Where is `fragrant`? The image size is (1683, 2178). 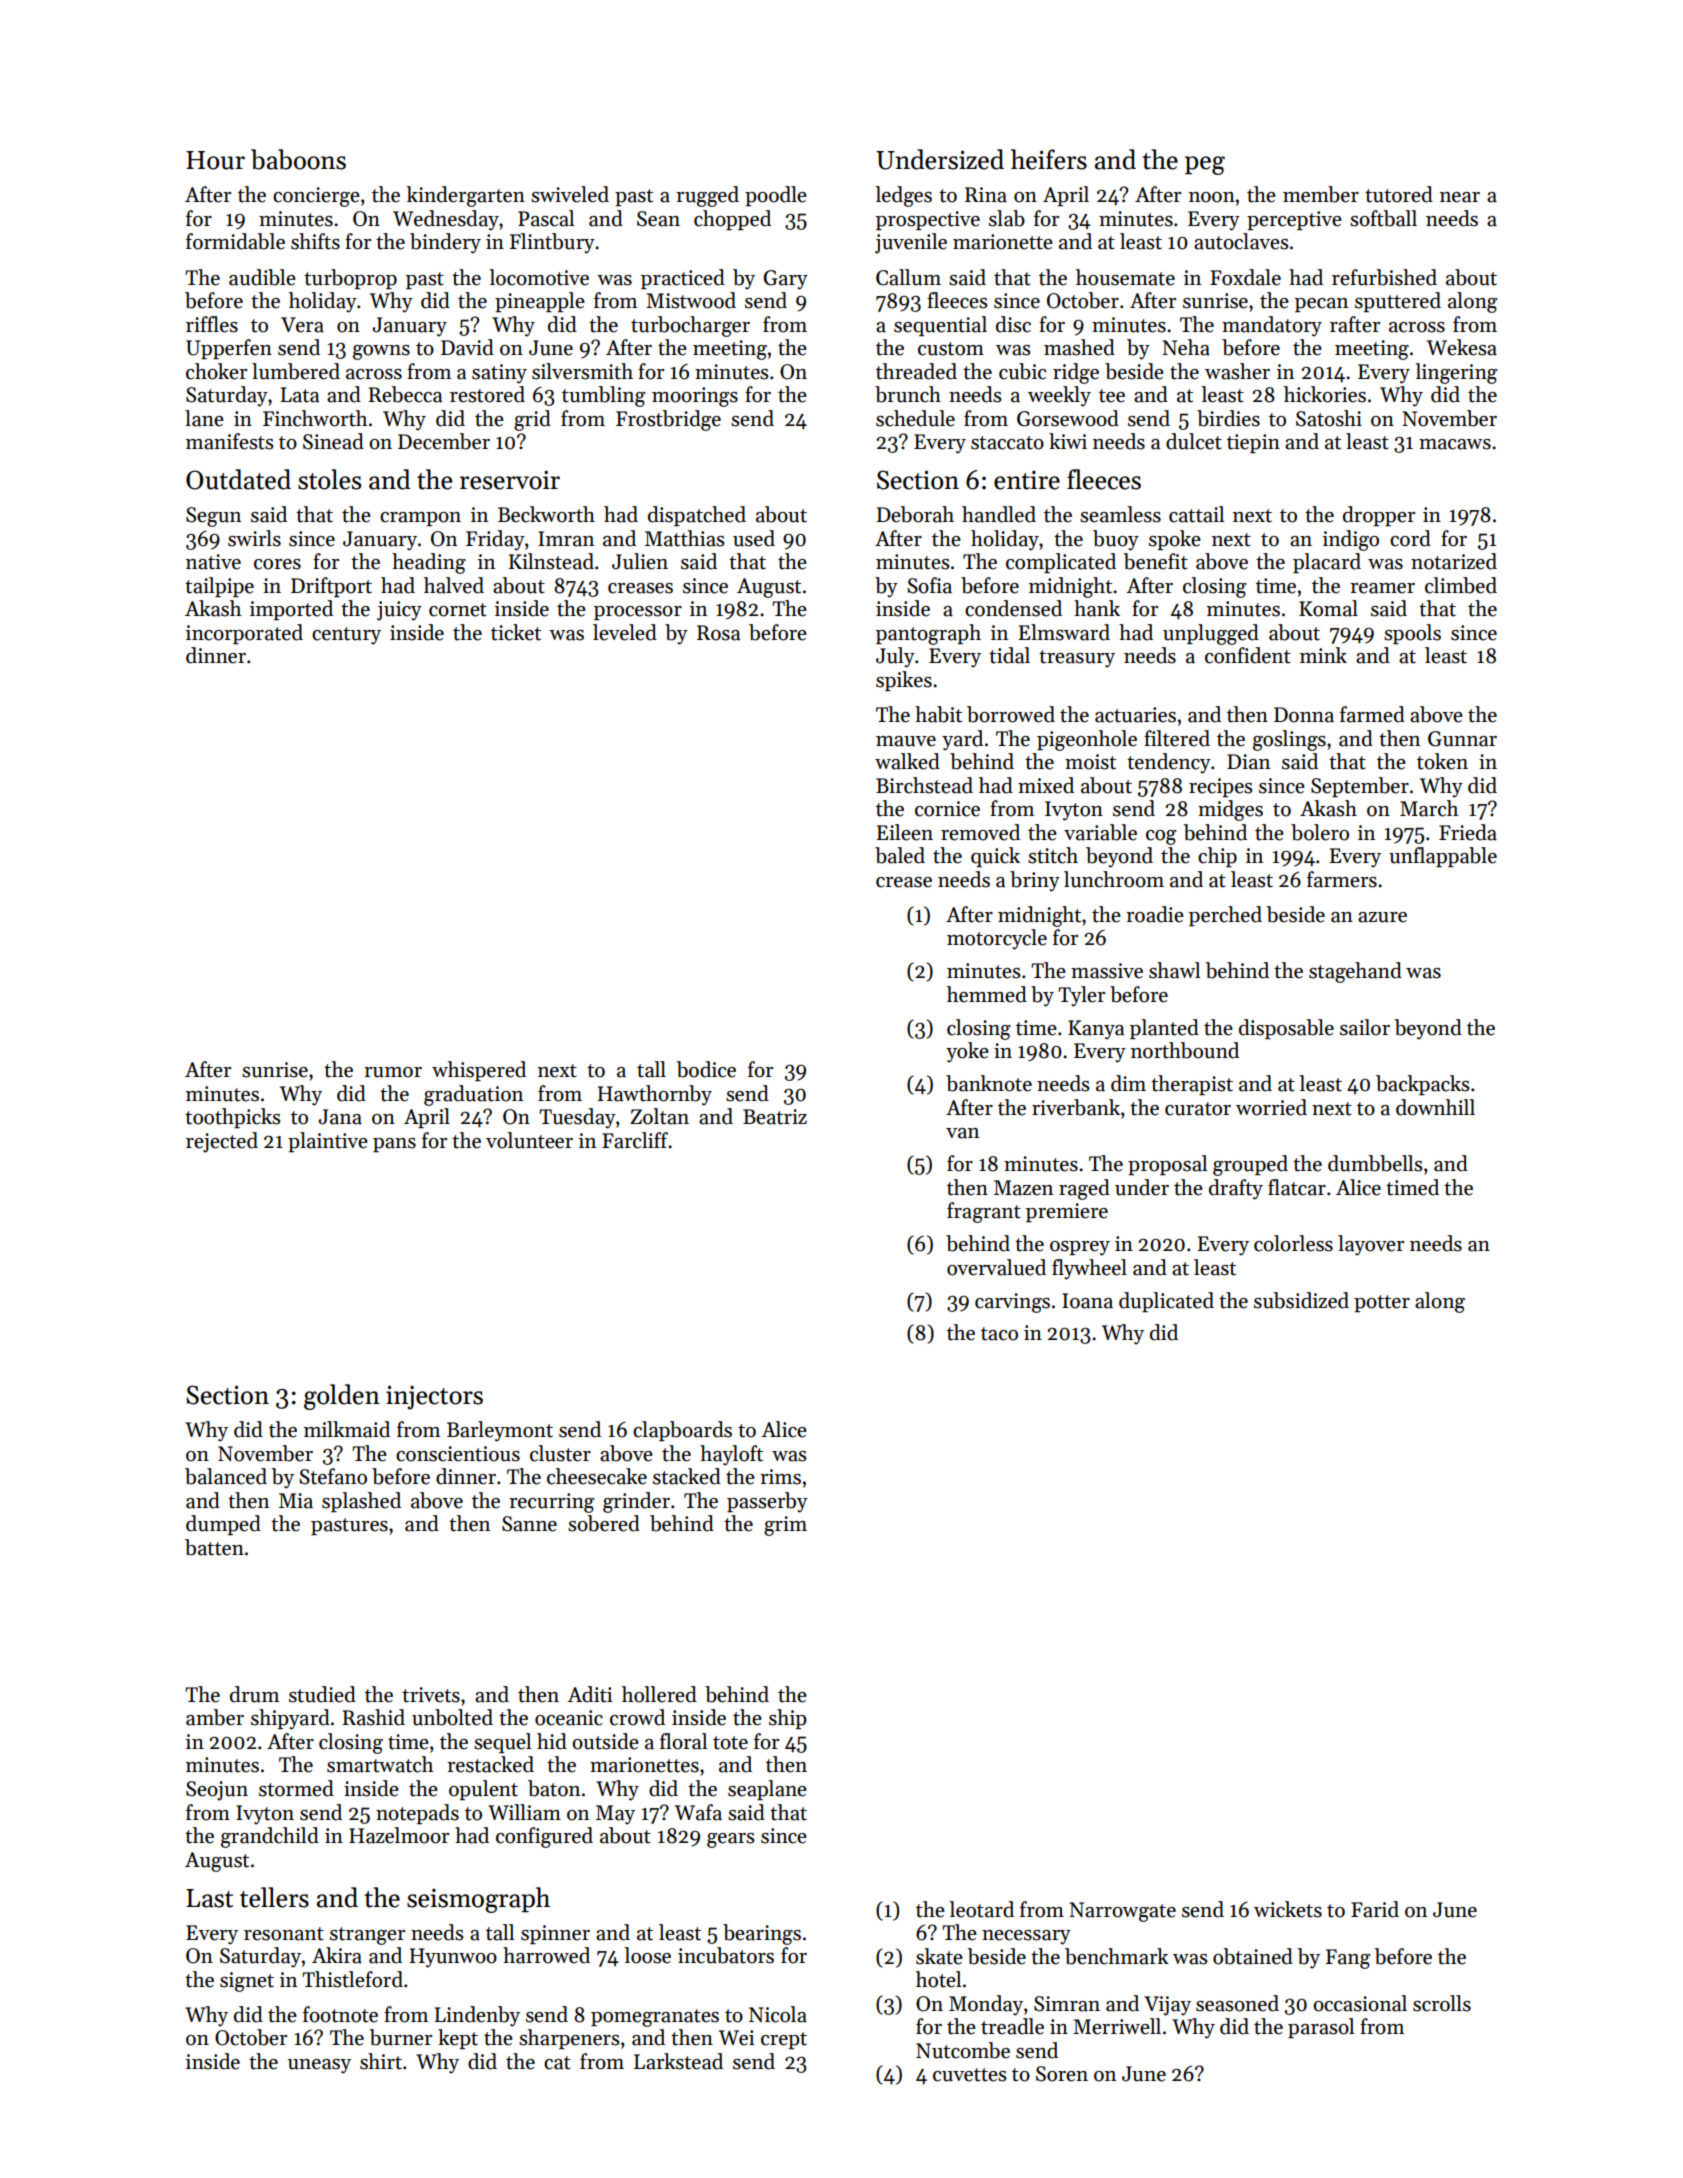
fragrant is located at coordinates (984, 1212).
